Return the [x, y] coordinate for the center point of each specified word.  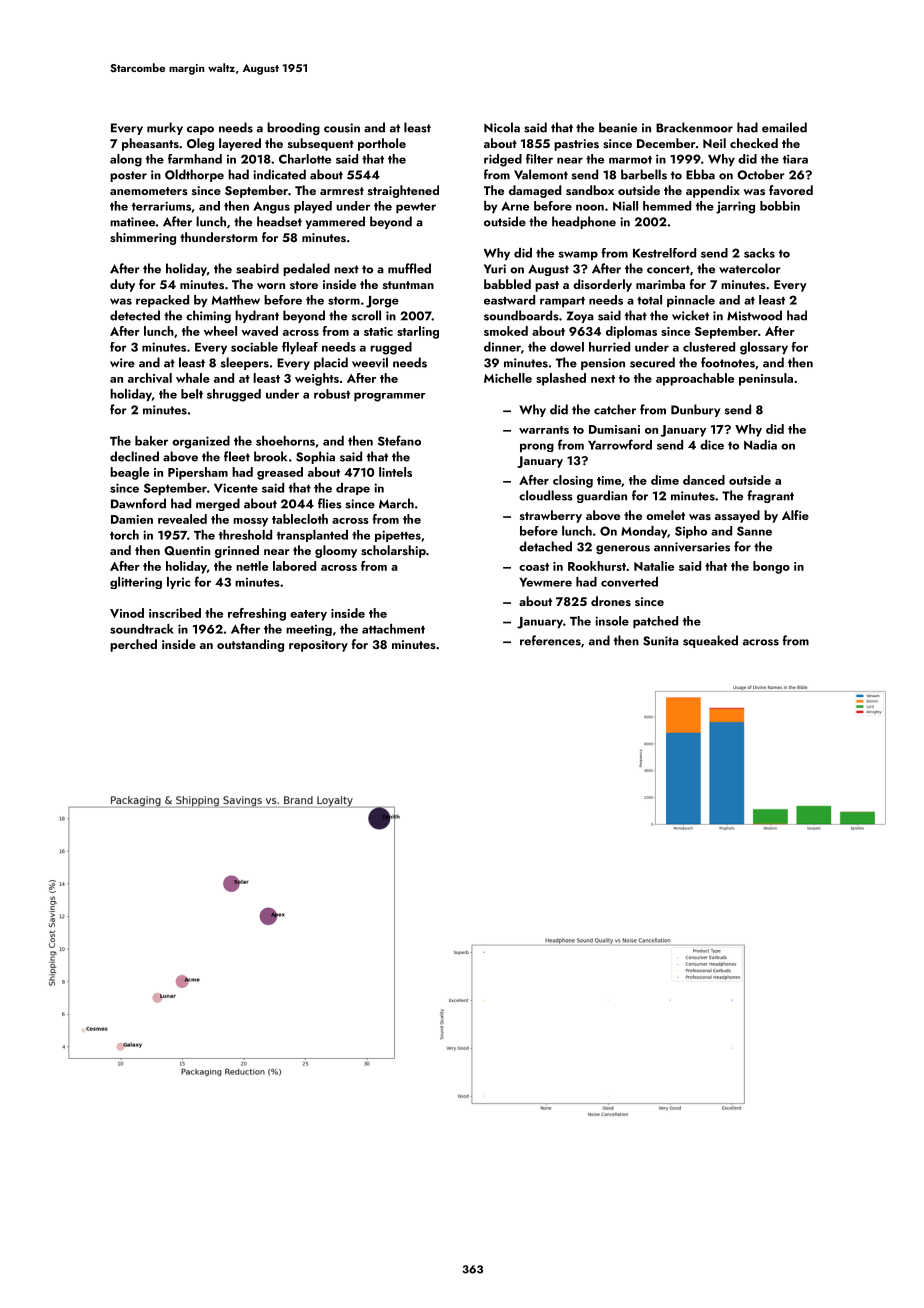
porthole [382, 144]
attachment [393, 629]
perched [133, 645]
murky [165, 128]
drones [611, 601]
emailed [784, 127]
